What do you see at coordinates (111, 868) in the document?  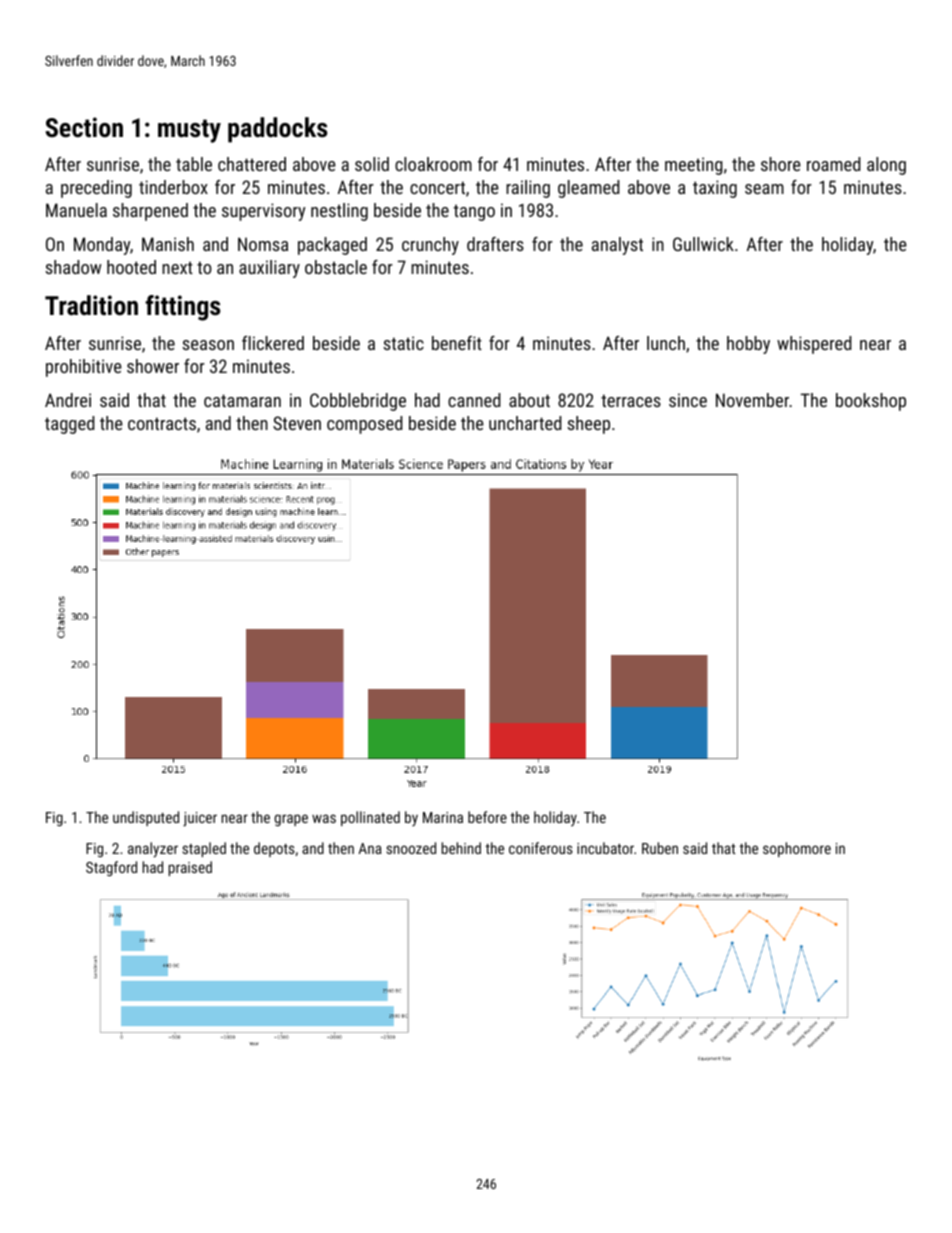 I see `Stagford` at bounding box center [111, 868].
